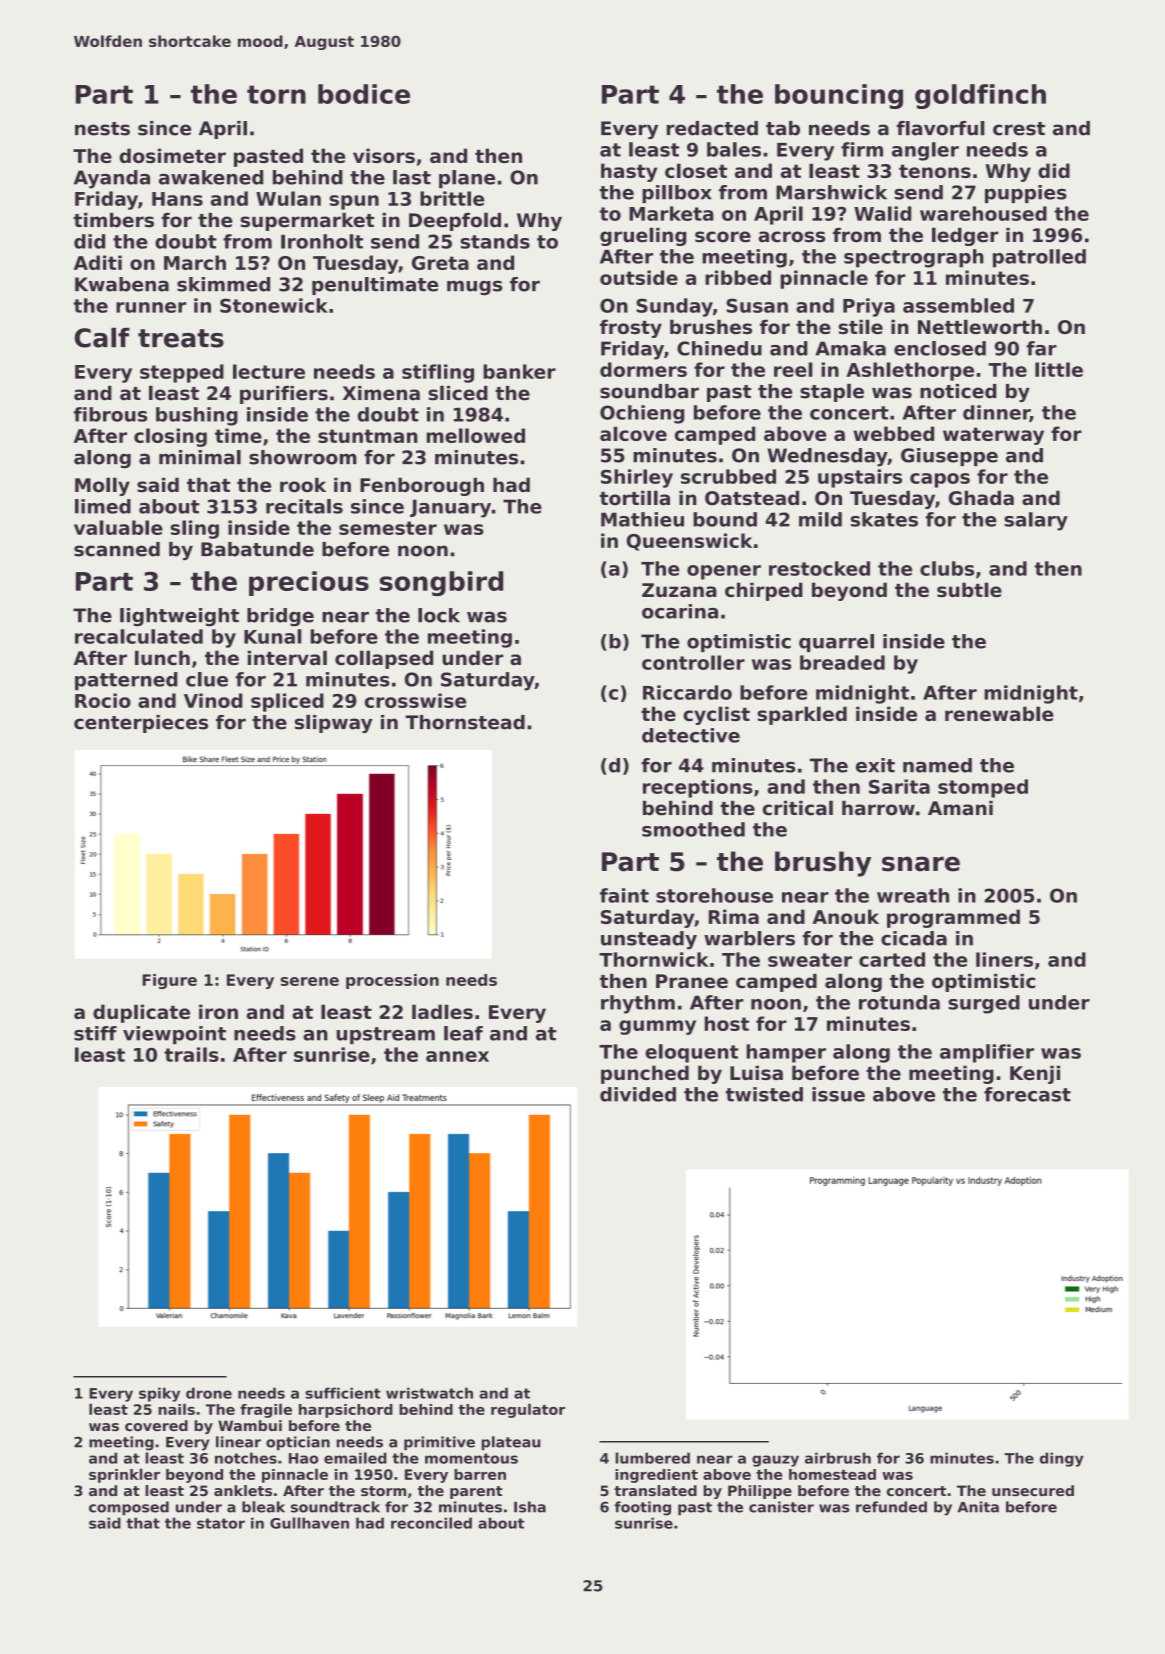 The height and width of the image is (1654, 1165). What do you see at coordinates (1062, 1459) in the image?
I see `dingy` at bounding box center [1062, 1459].
